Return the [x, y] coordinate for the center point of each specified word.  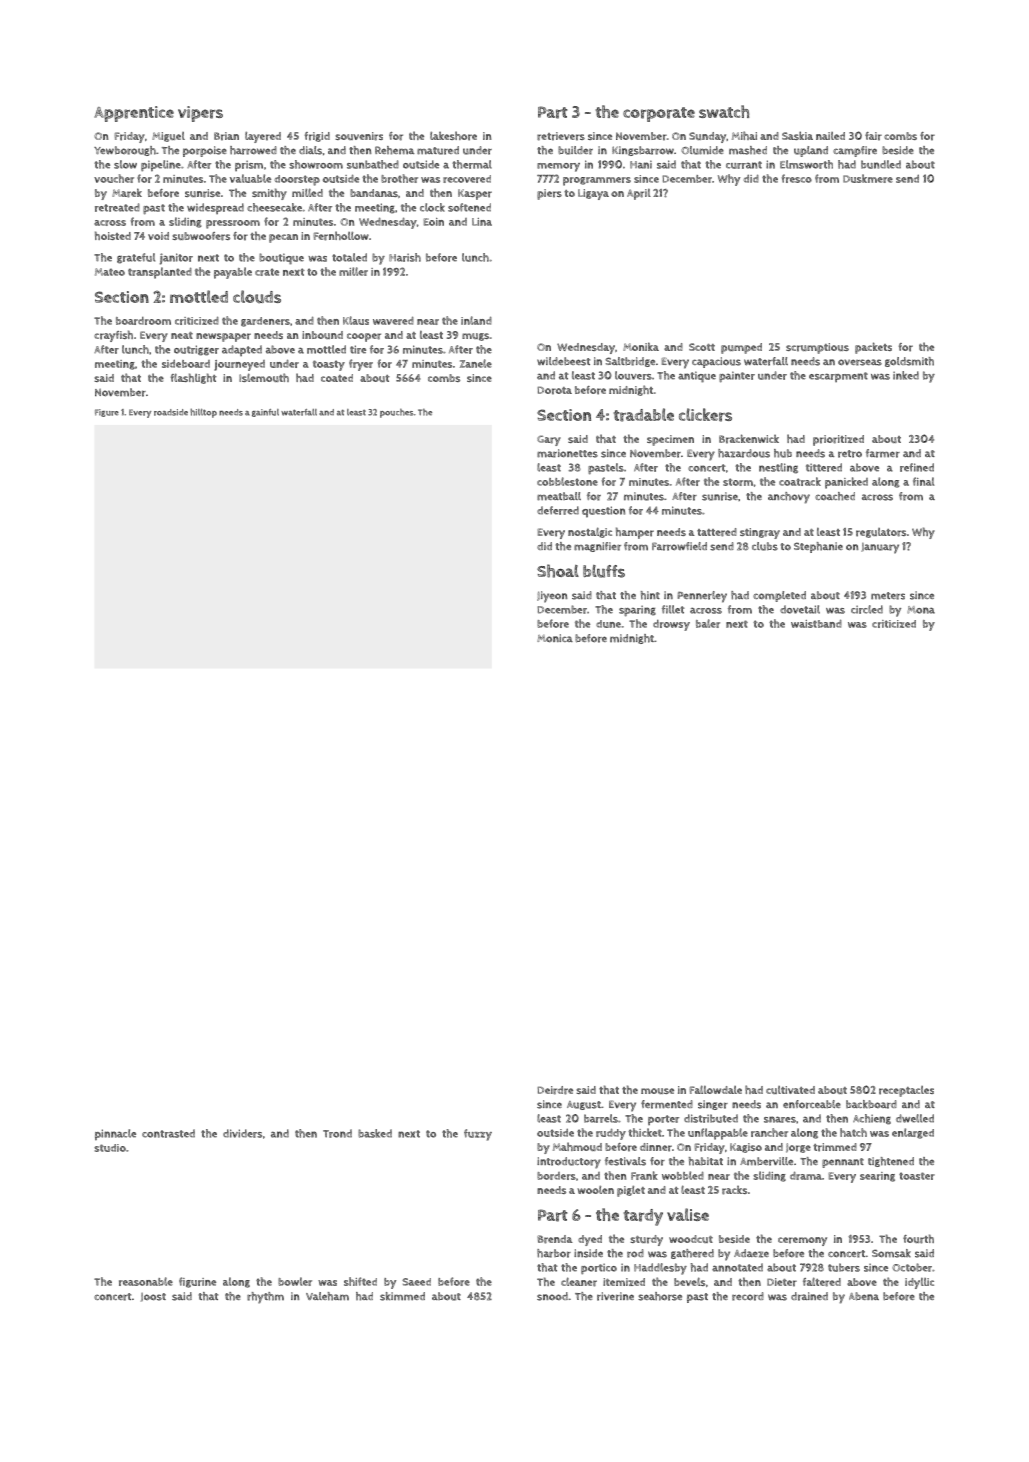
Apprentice [134, 114]
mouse [657, 1091]
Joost [153, 1297]
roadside [171, 412]
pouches [397, 413]
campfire [855, 151]
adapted [242, 350]
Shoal [558, 571]
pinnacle [115, 1134]
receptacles [906, 1091]
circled [867, 609]
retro [850, 454]
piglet [631, 1191]
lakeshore [453, 136]
